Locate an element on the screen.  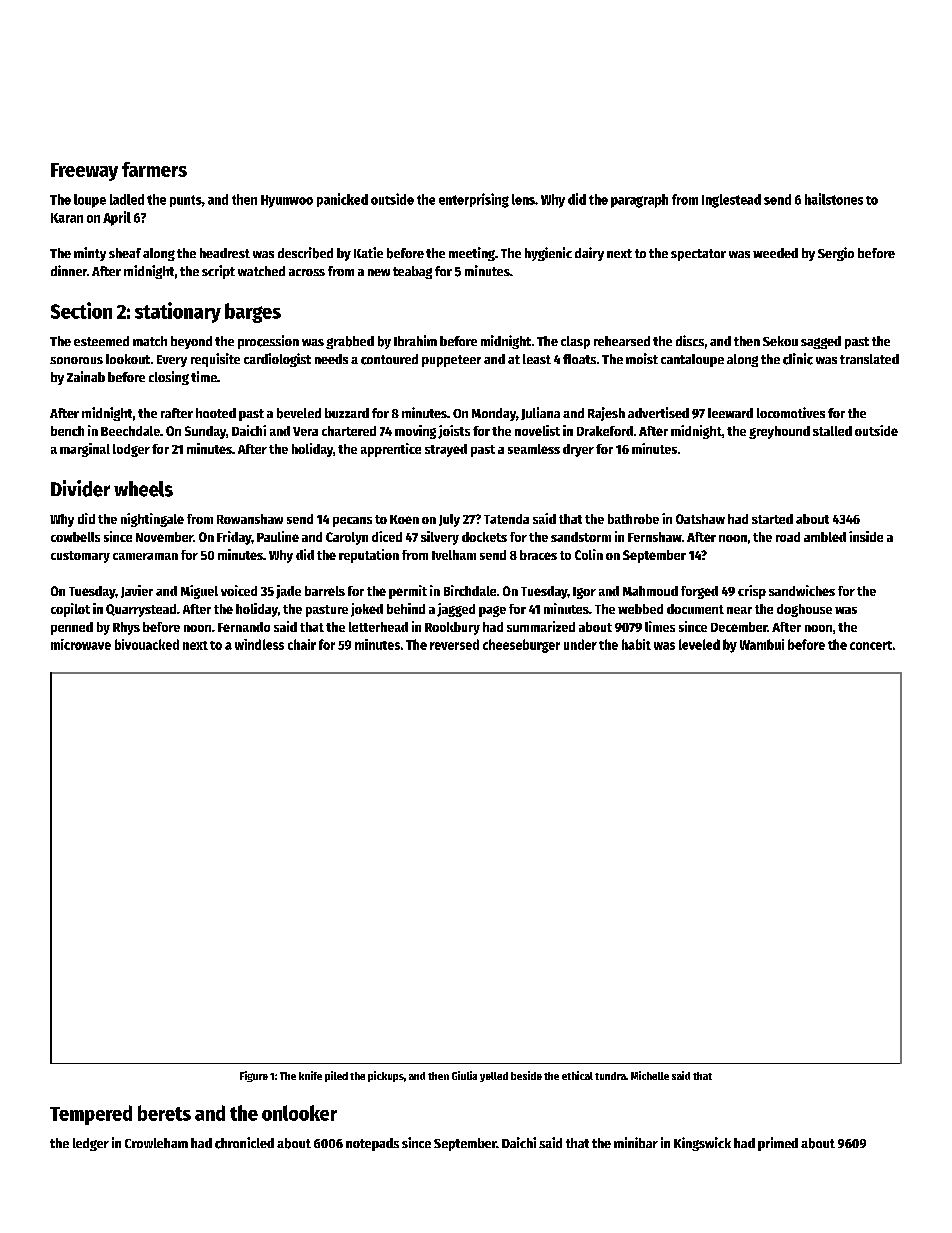
ethical is located at coordinates (577, 1075).
